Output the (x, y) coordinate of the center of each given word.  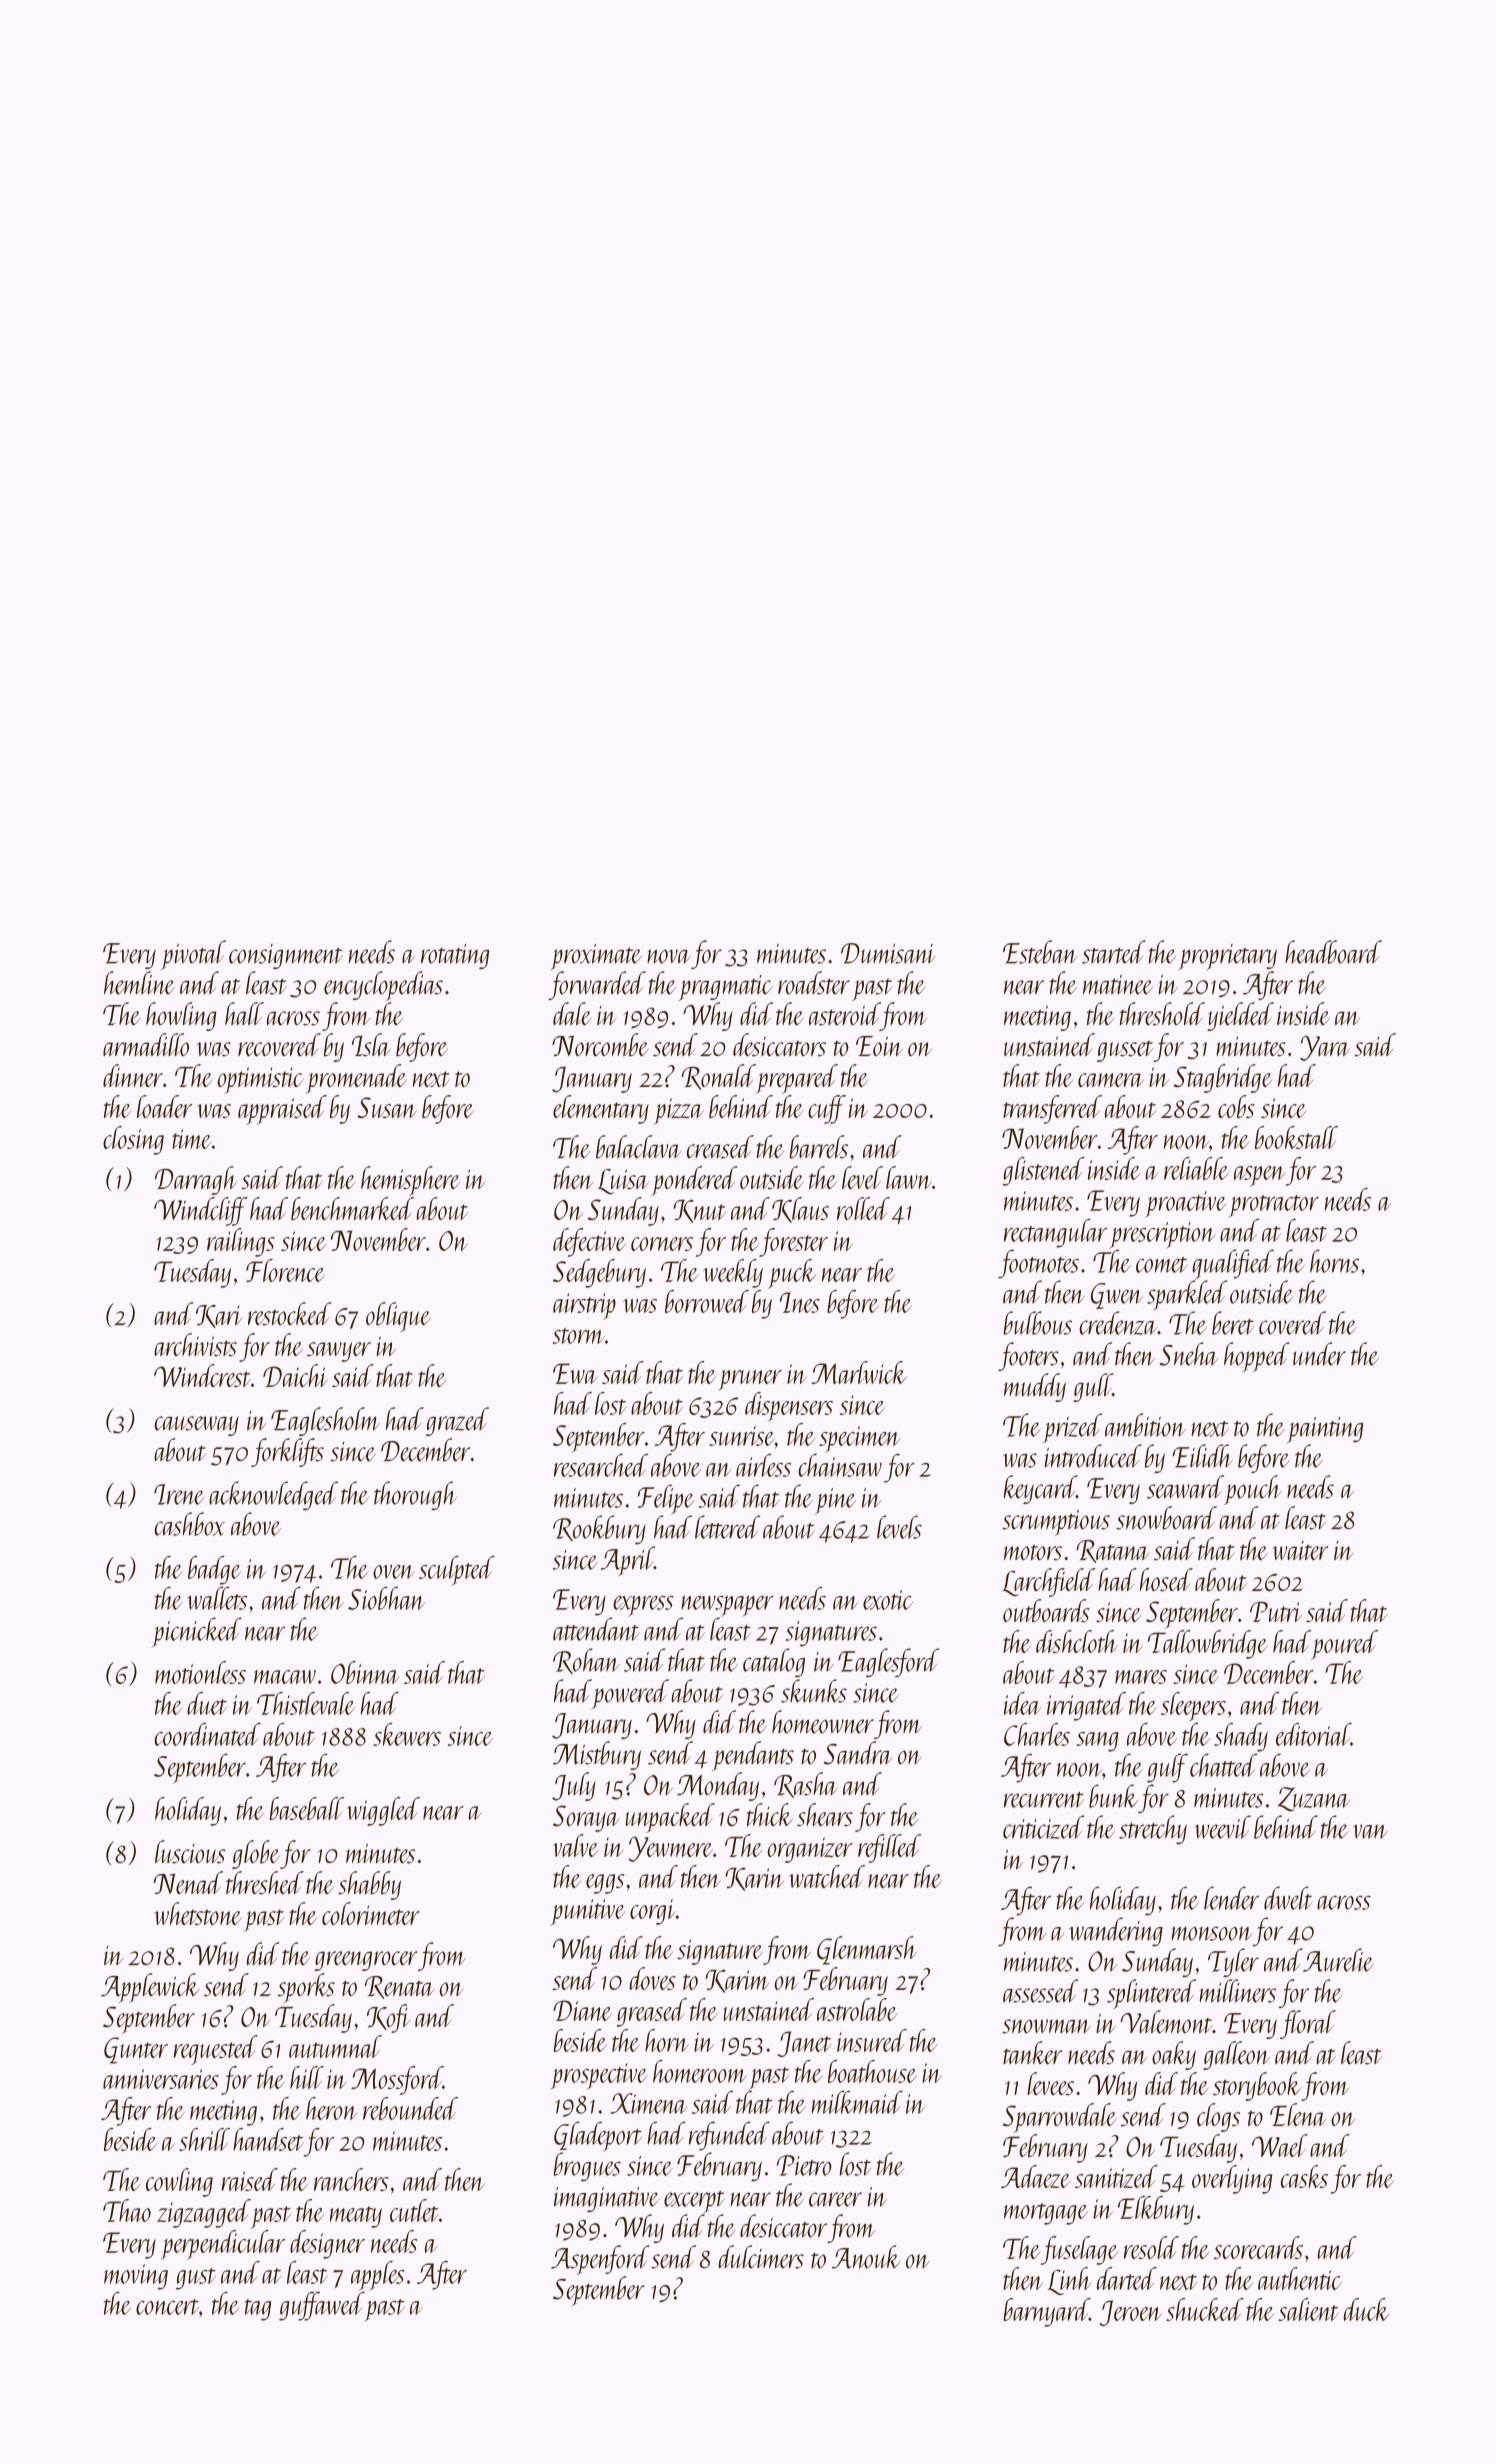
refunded (729, 2136)
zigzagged (204, 2214)
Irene (179, 1494)
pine (835, 1501)
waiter (1300, 1551)
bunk (1113, 1796)
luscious (190, 1852)
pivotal (193, 955)
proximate (596, 957)
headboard (1333, 952)
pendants (753, 1756)
